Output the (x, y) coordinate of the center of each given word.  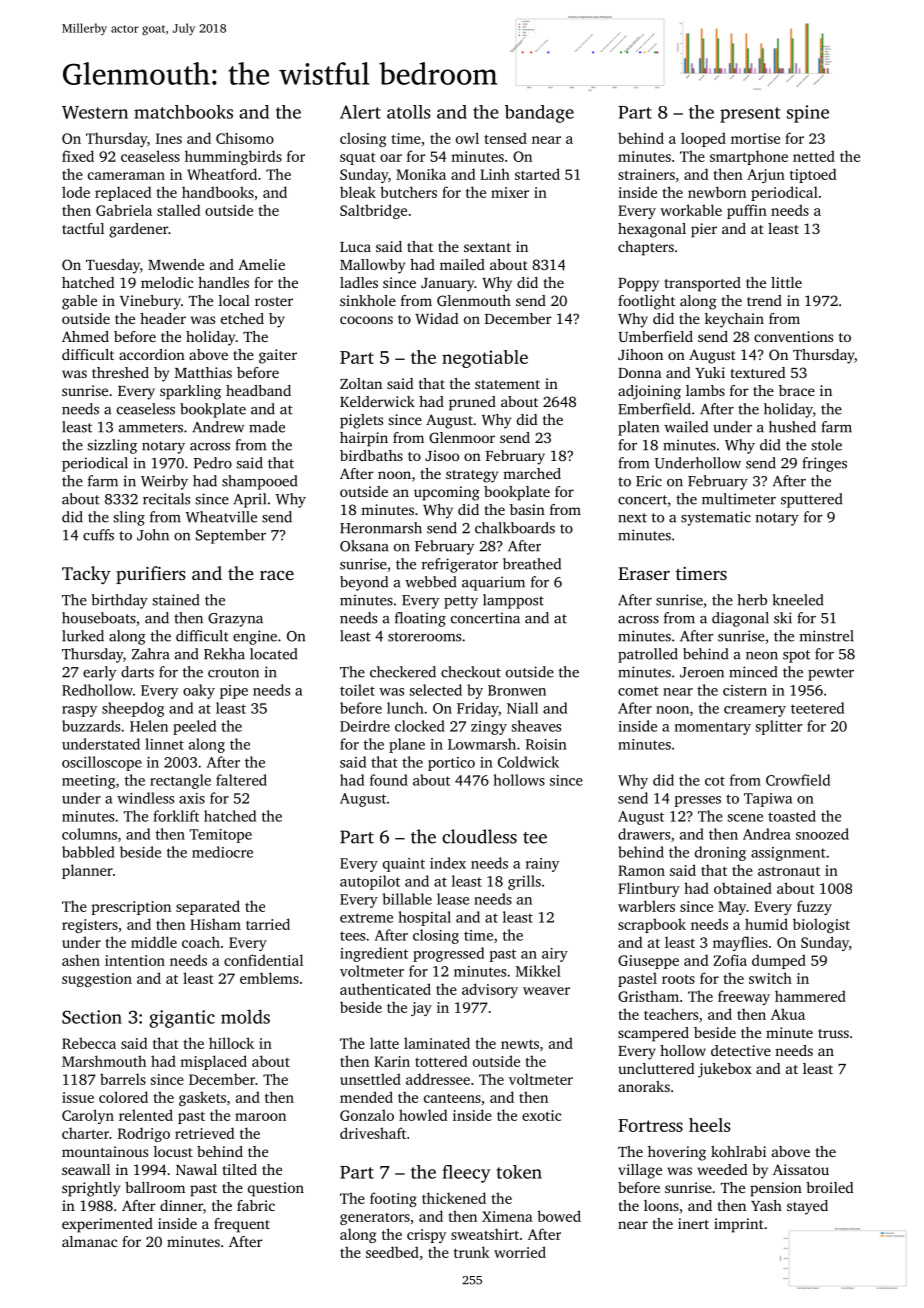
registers (90, 926)
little (786, 282)
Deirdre (365, 726)
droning (720, 853)
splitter (779, 727)
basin (527, 509)
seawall (86, 1169)
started (537, 174)
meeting (88, 782)
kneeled (798, 600)
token (519, 1172)
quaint (404, 865)
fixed (78, 156)
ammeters (151, 428)
